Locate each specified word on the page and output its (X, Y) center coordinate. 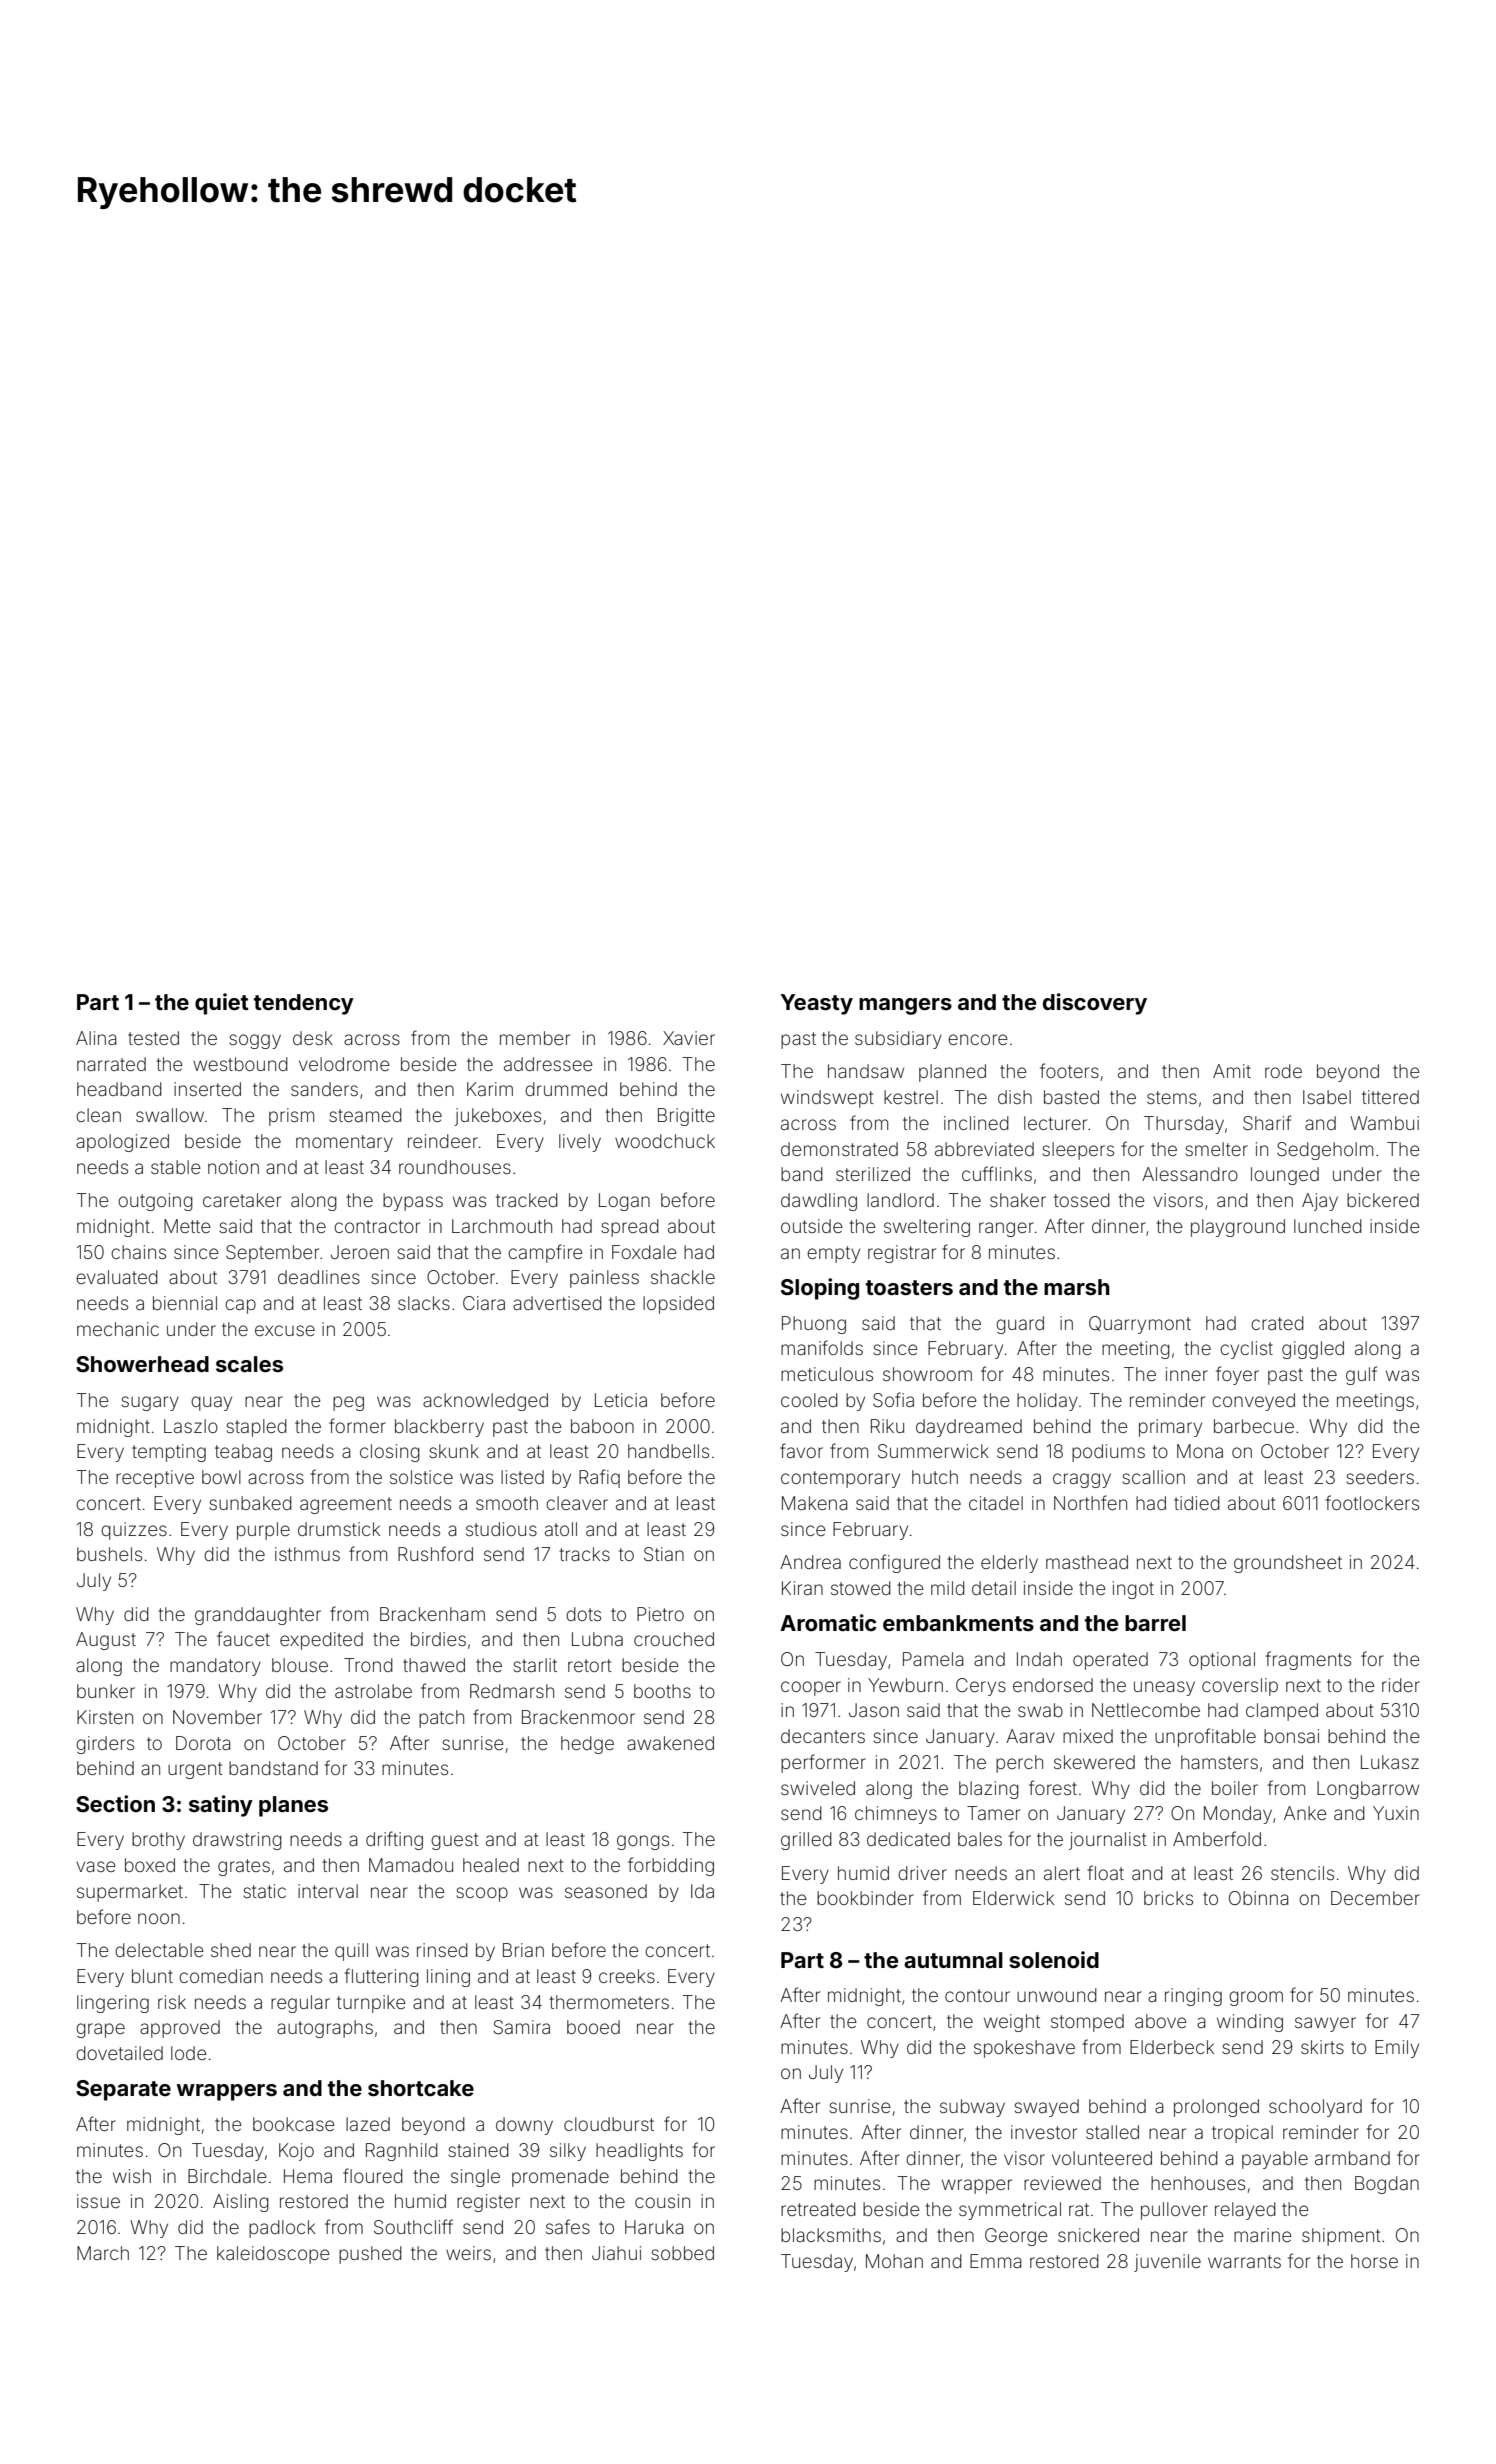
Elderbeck (1172, 2047)
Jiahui (616, 2253)
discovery (1095, 1004)
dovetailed (119, 2053)
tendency (304, 1004)
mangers (905, 1006)
